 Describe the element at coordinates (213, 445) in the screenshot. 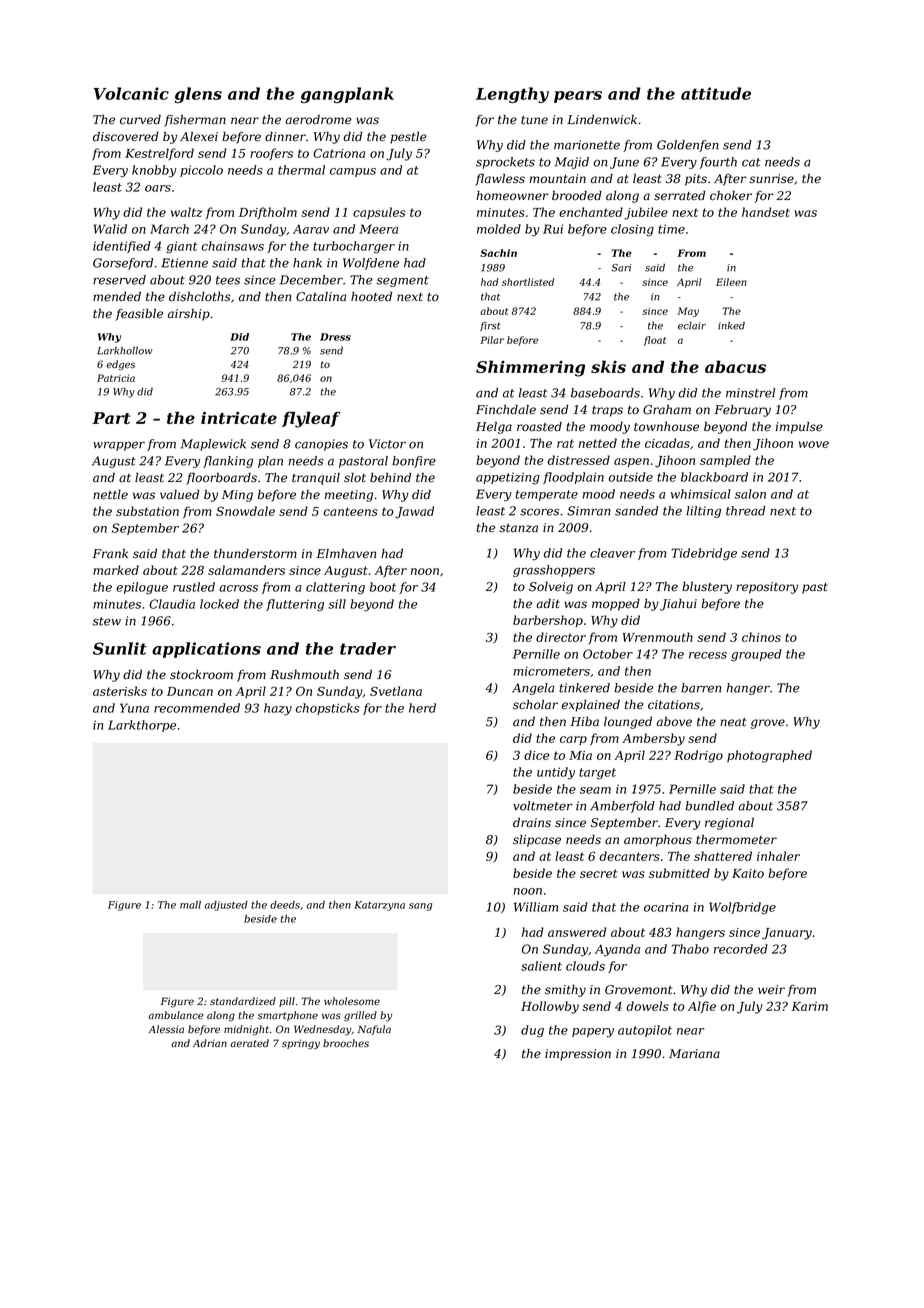

I see `Maplewick` at that location.
